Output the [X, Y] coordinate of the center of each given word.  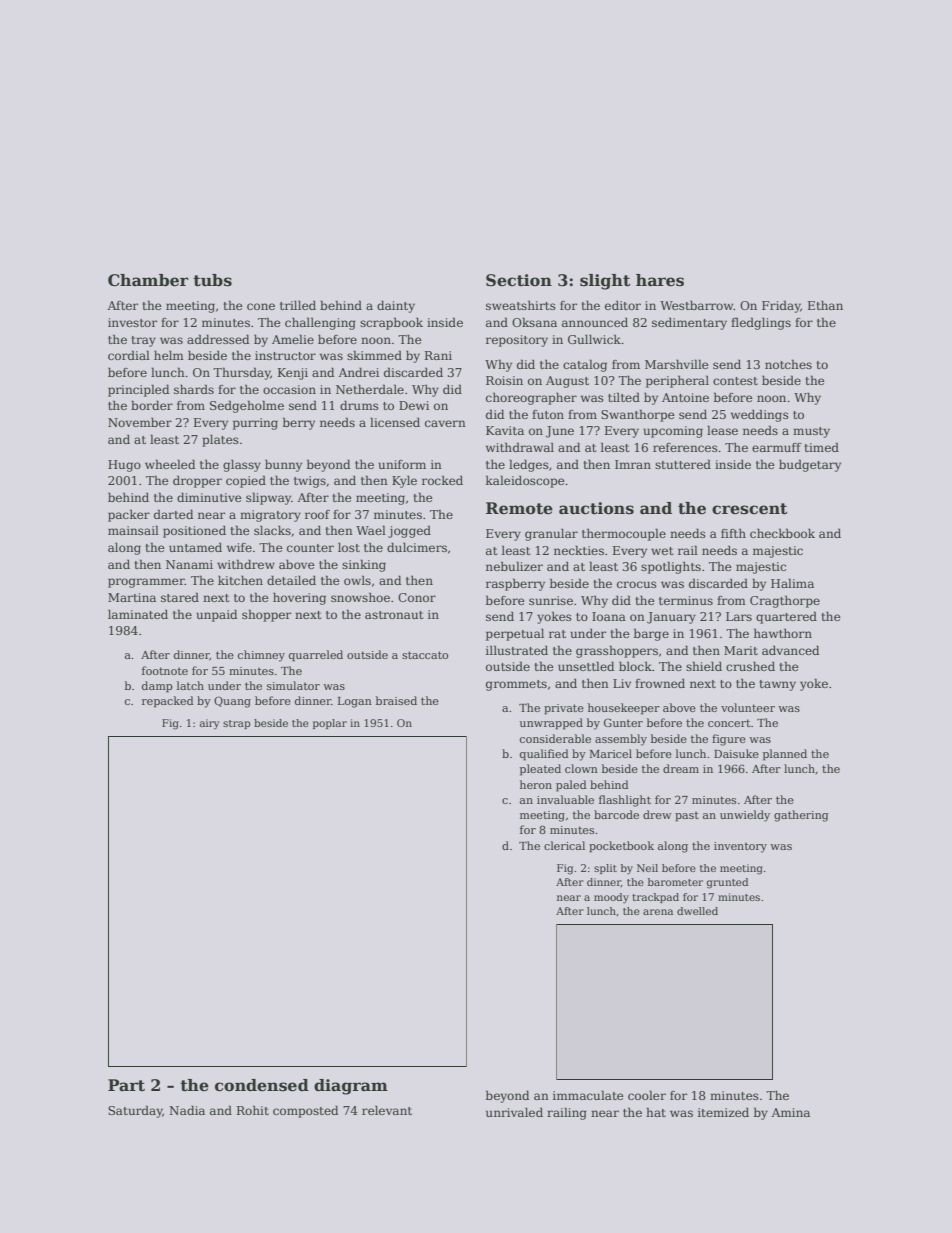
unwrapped [551, 724]
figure [729, 740]
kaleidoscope [525, 481]
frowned [660, 683]
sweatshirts [521, 305]
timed [821, 447]
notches [788, 364]
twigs [310, 482]
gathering [801, 816]
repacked [168, 702]
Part [126, 1085]
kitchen [240, 580]
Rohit [253, 1110]
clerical [564, 845]
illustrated [517, 650]
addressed [218, 339]
